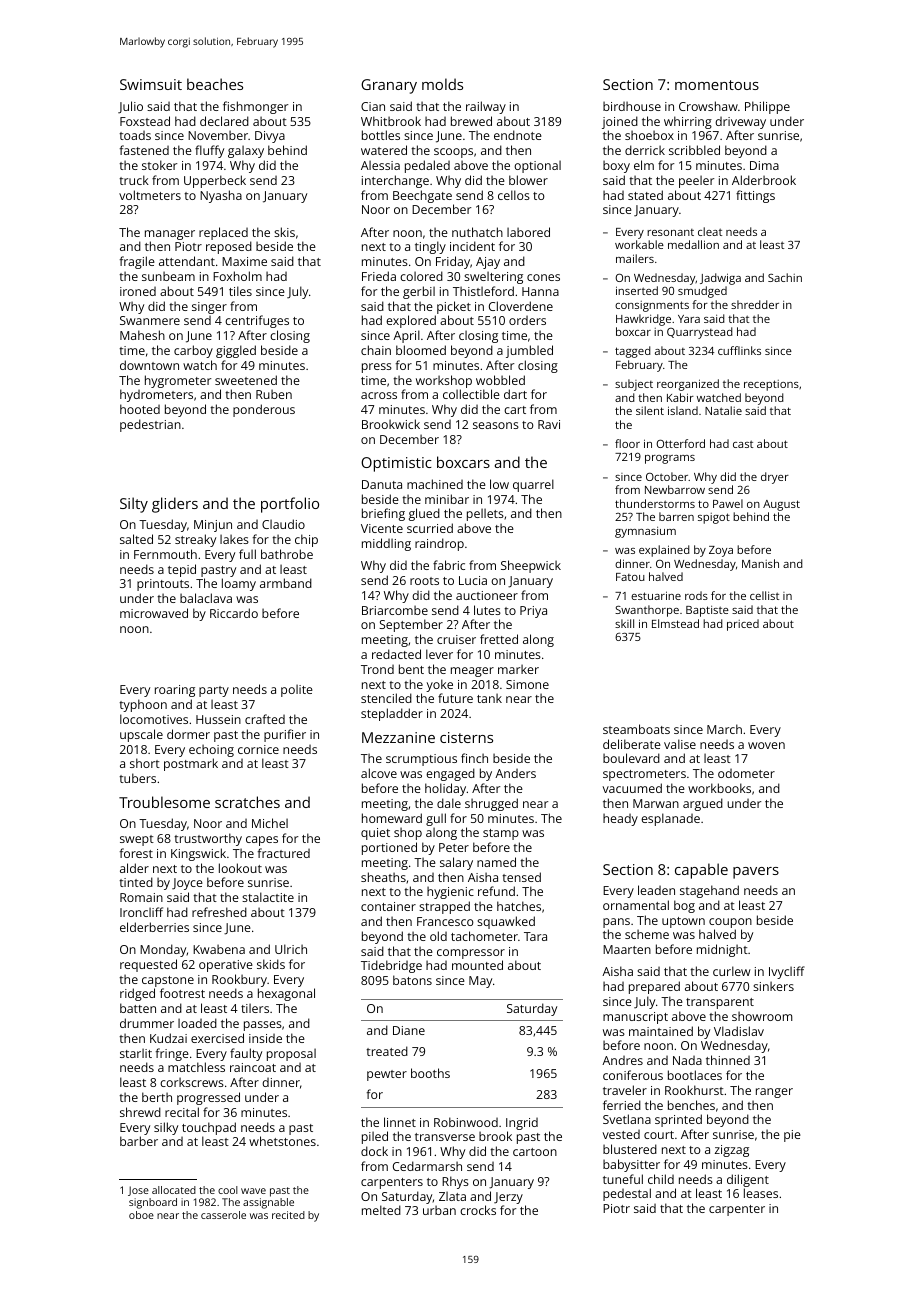  Describe the element at coordinates (632, 788) in the screenshot. I see `vacuumed` at that location.
